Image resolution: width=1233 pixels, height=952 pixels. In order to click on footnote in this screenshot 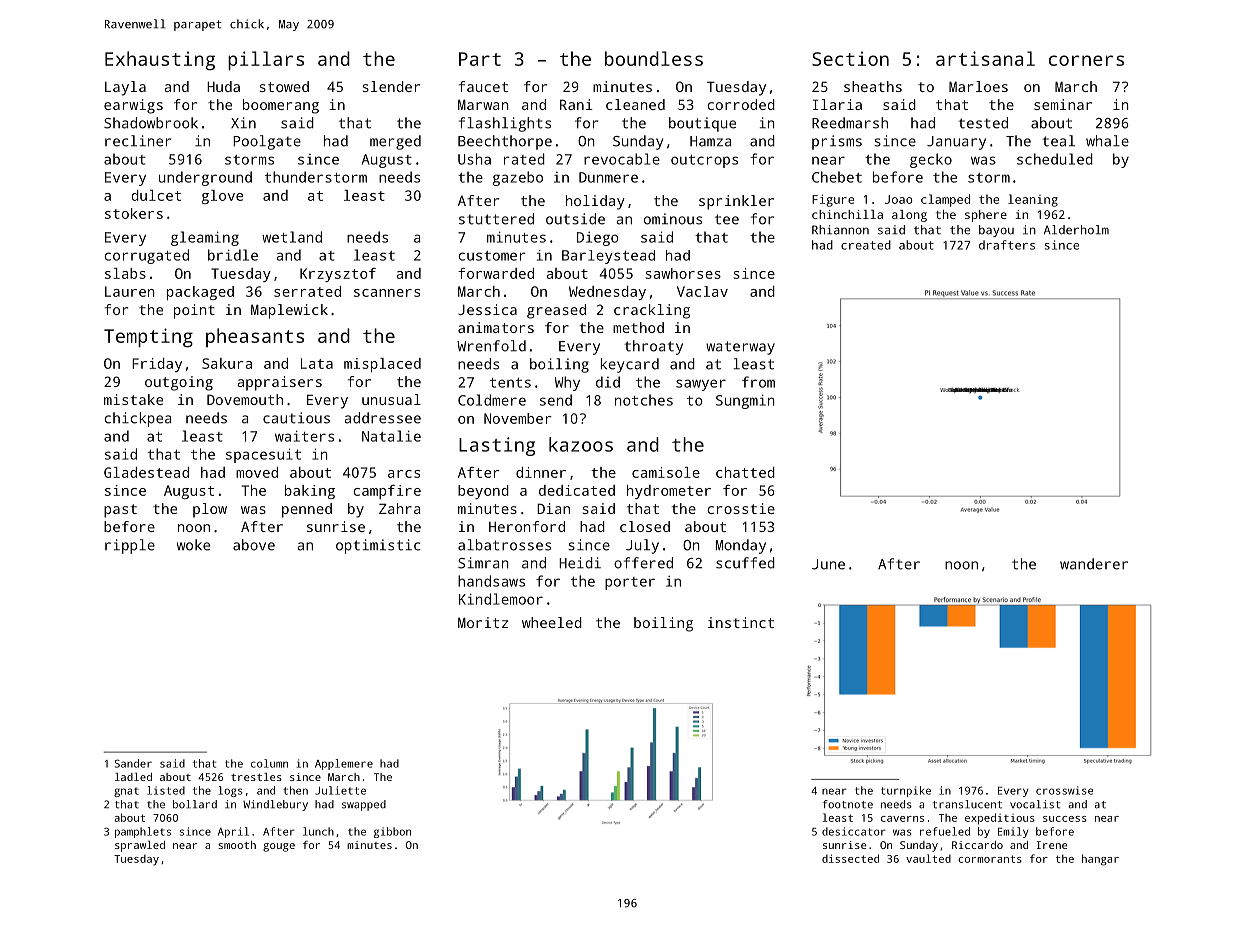, I will do `click(848, 804)`.
